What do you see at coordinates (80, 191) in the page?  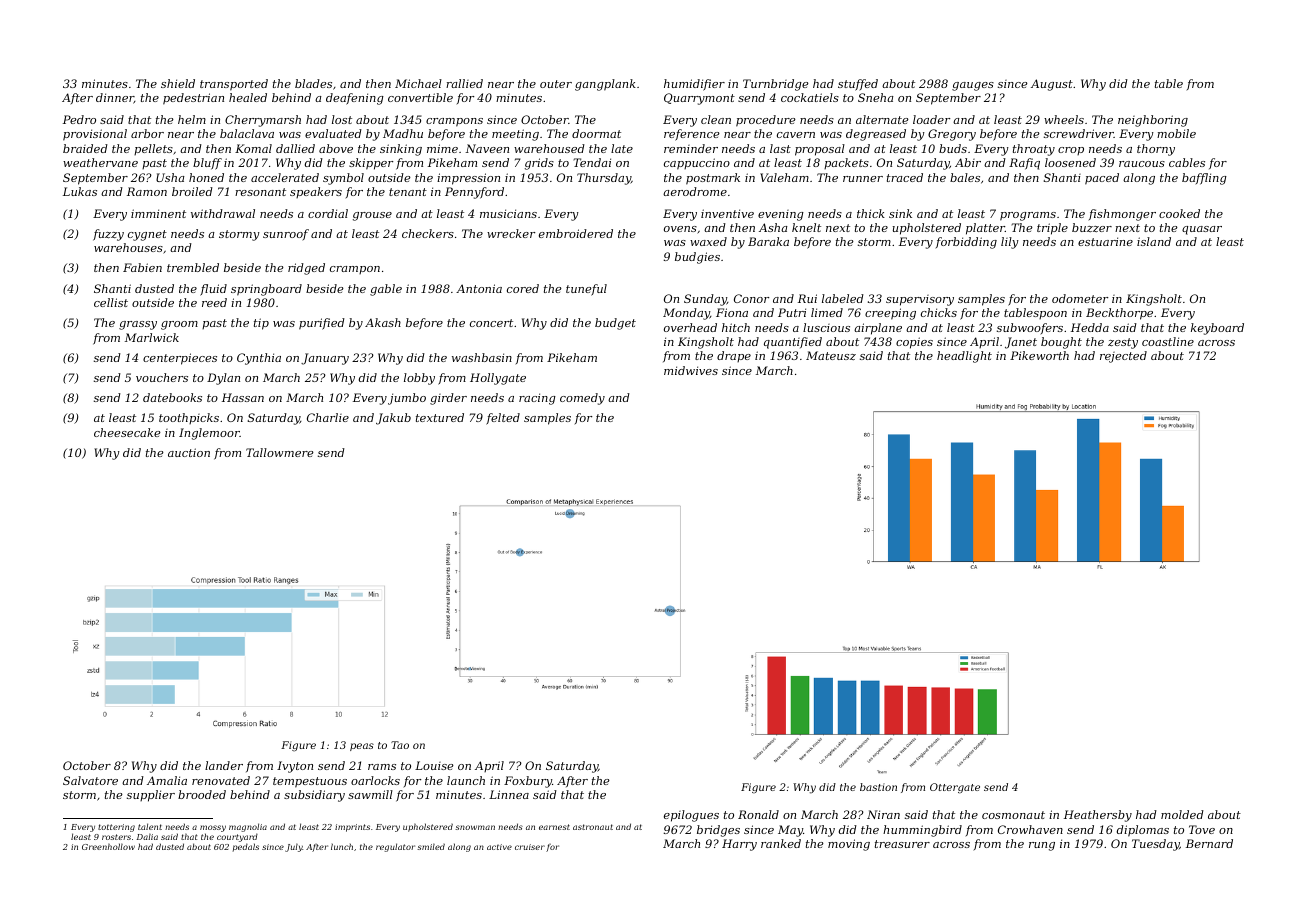 I see `Lukas` at bounding box center [80, 191].
